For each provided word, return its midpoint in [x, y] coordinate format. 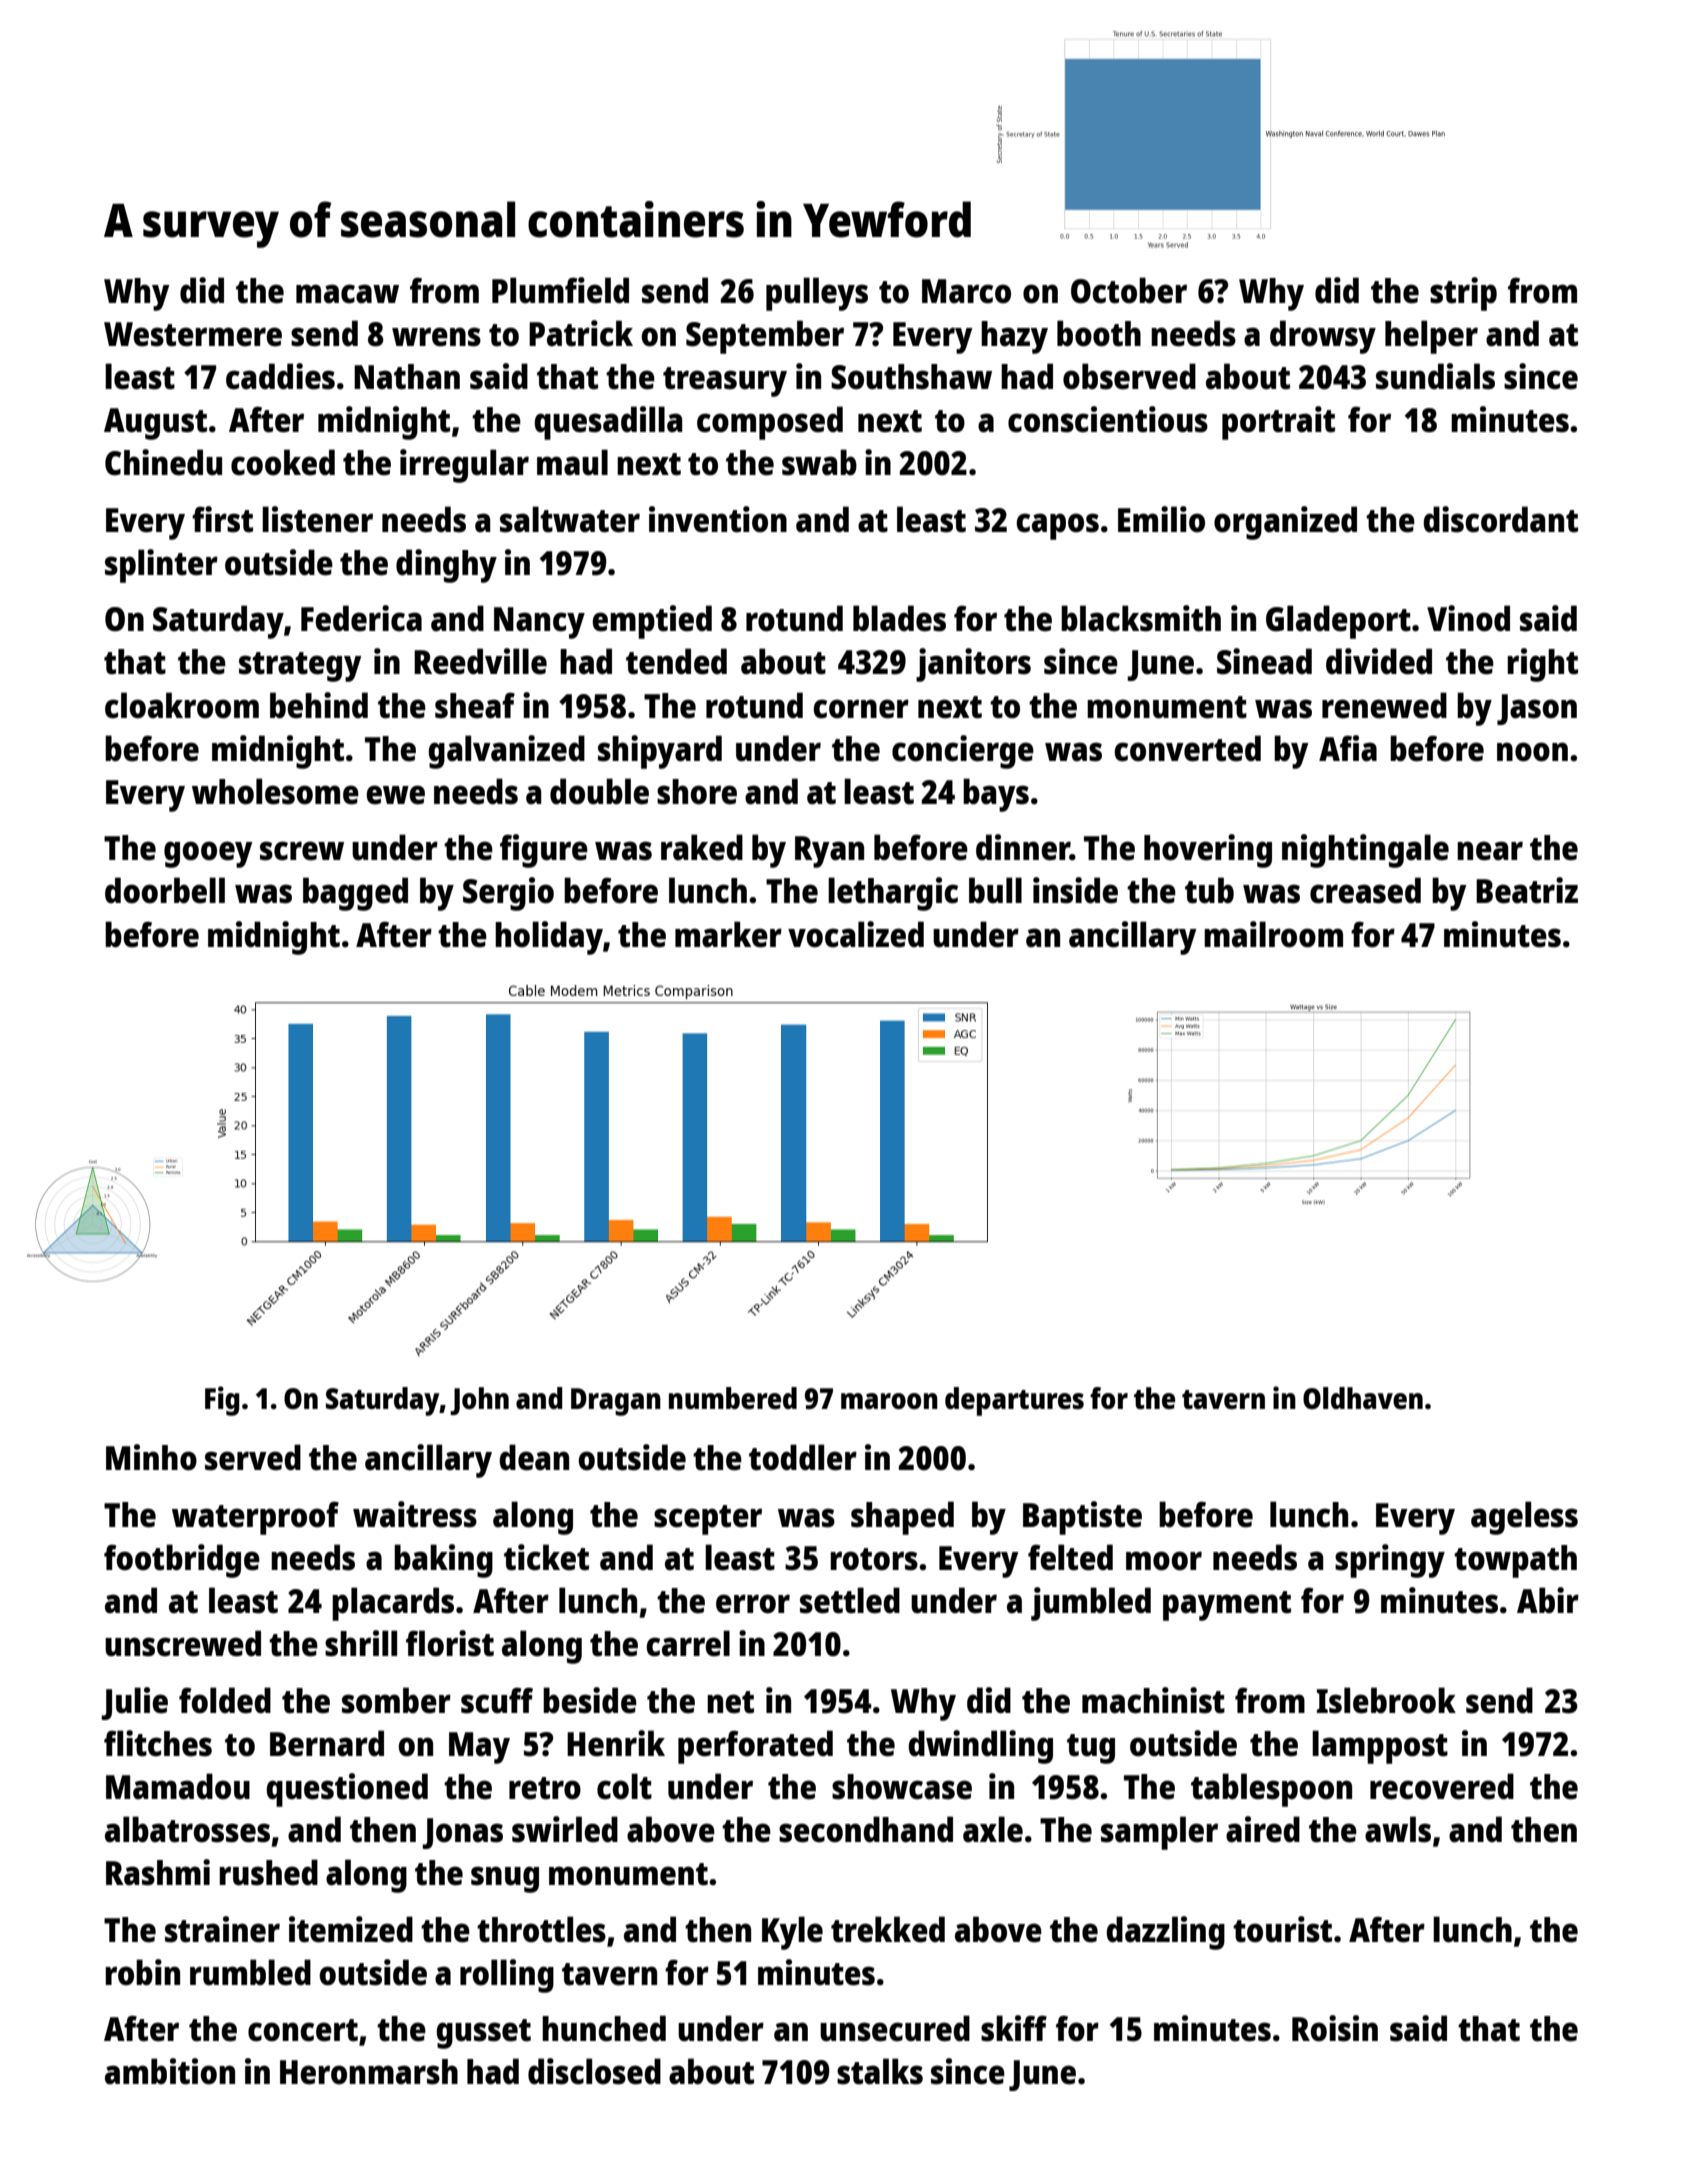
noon [1532, 752]
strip [1463, 294]
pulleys [817, 294]
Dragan [616, 1402]
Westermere [193, 334]
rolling [507, 1976]
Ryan [829, 852]
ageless [1524, 1518]
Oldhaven [1363, 1398]
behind [319, 705]
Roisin [1335, 2028]
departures [1014, 1401]
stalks [880, 2071]
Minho [151, 1457]
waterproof [255, 1518]
